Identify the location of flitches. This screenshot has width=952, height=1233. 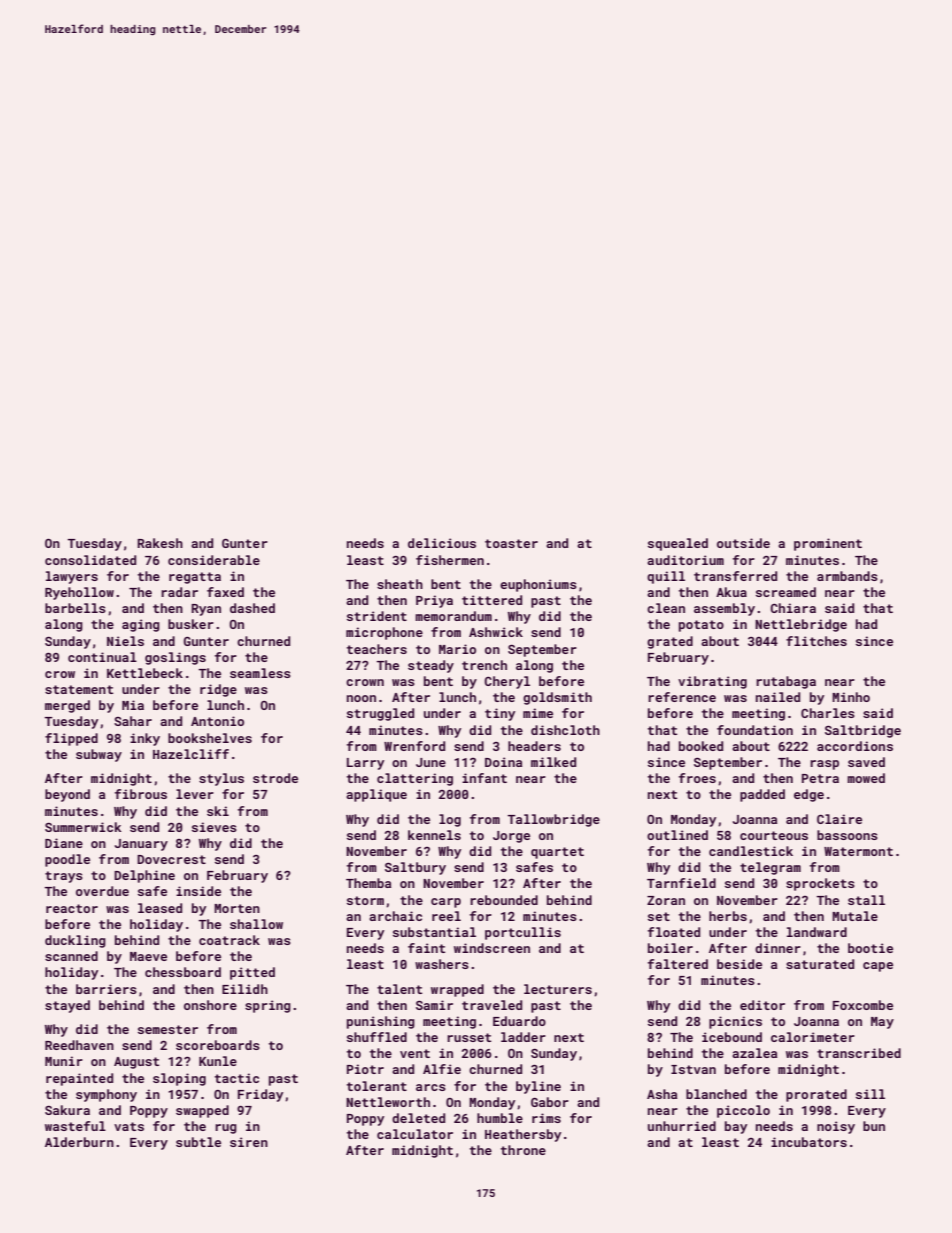
(816, 641).
